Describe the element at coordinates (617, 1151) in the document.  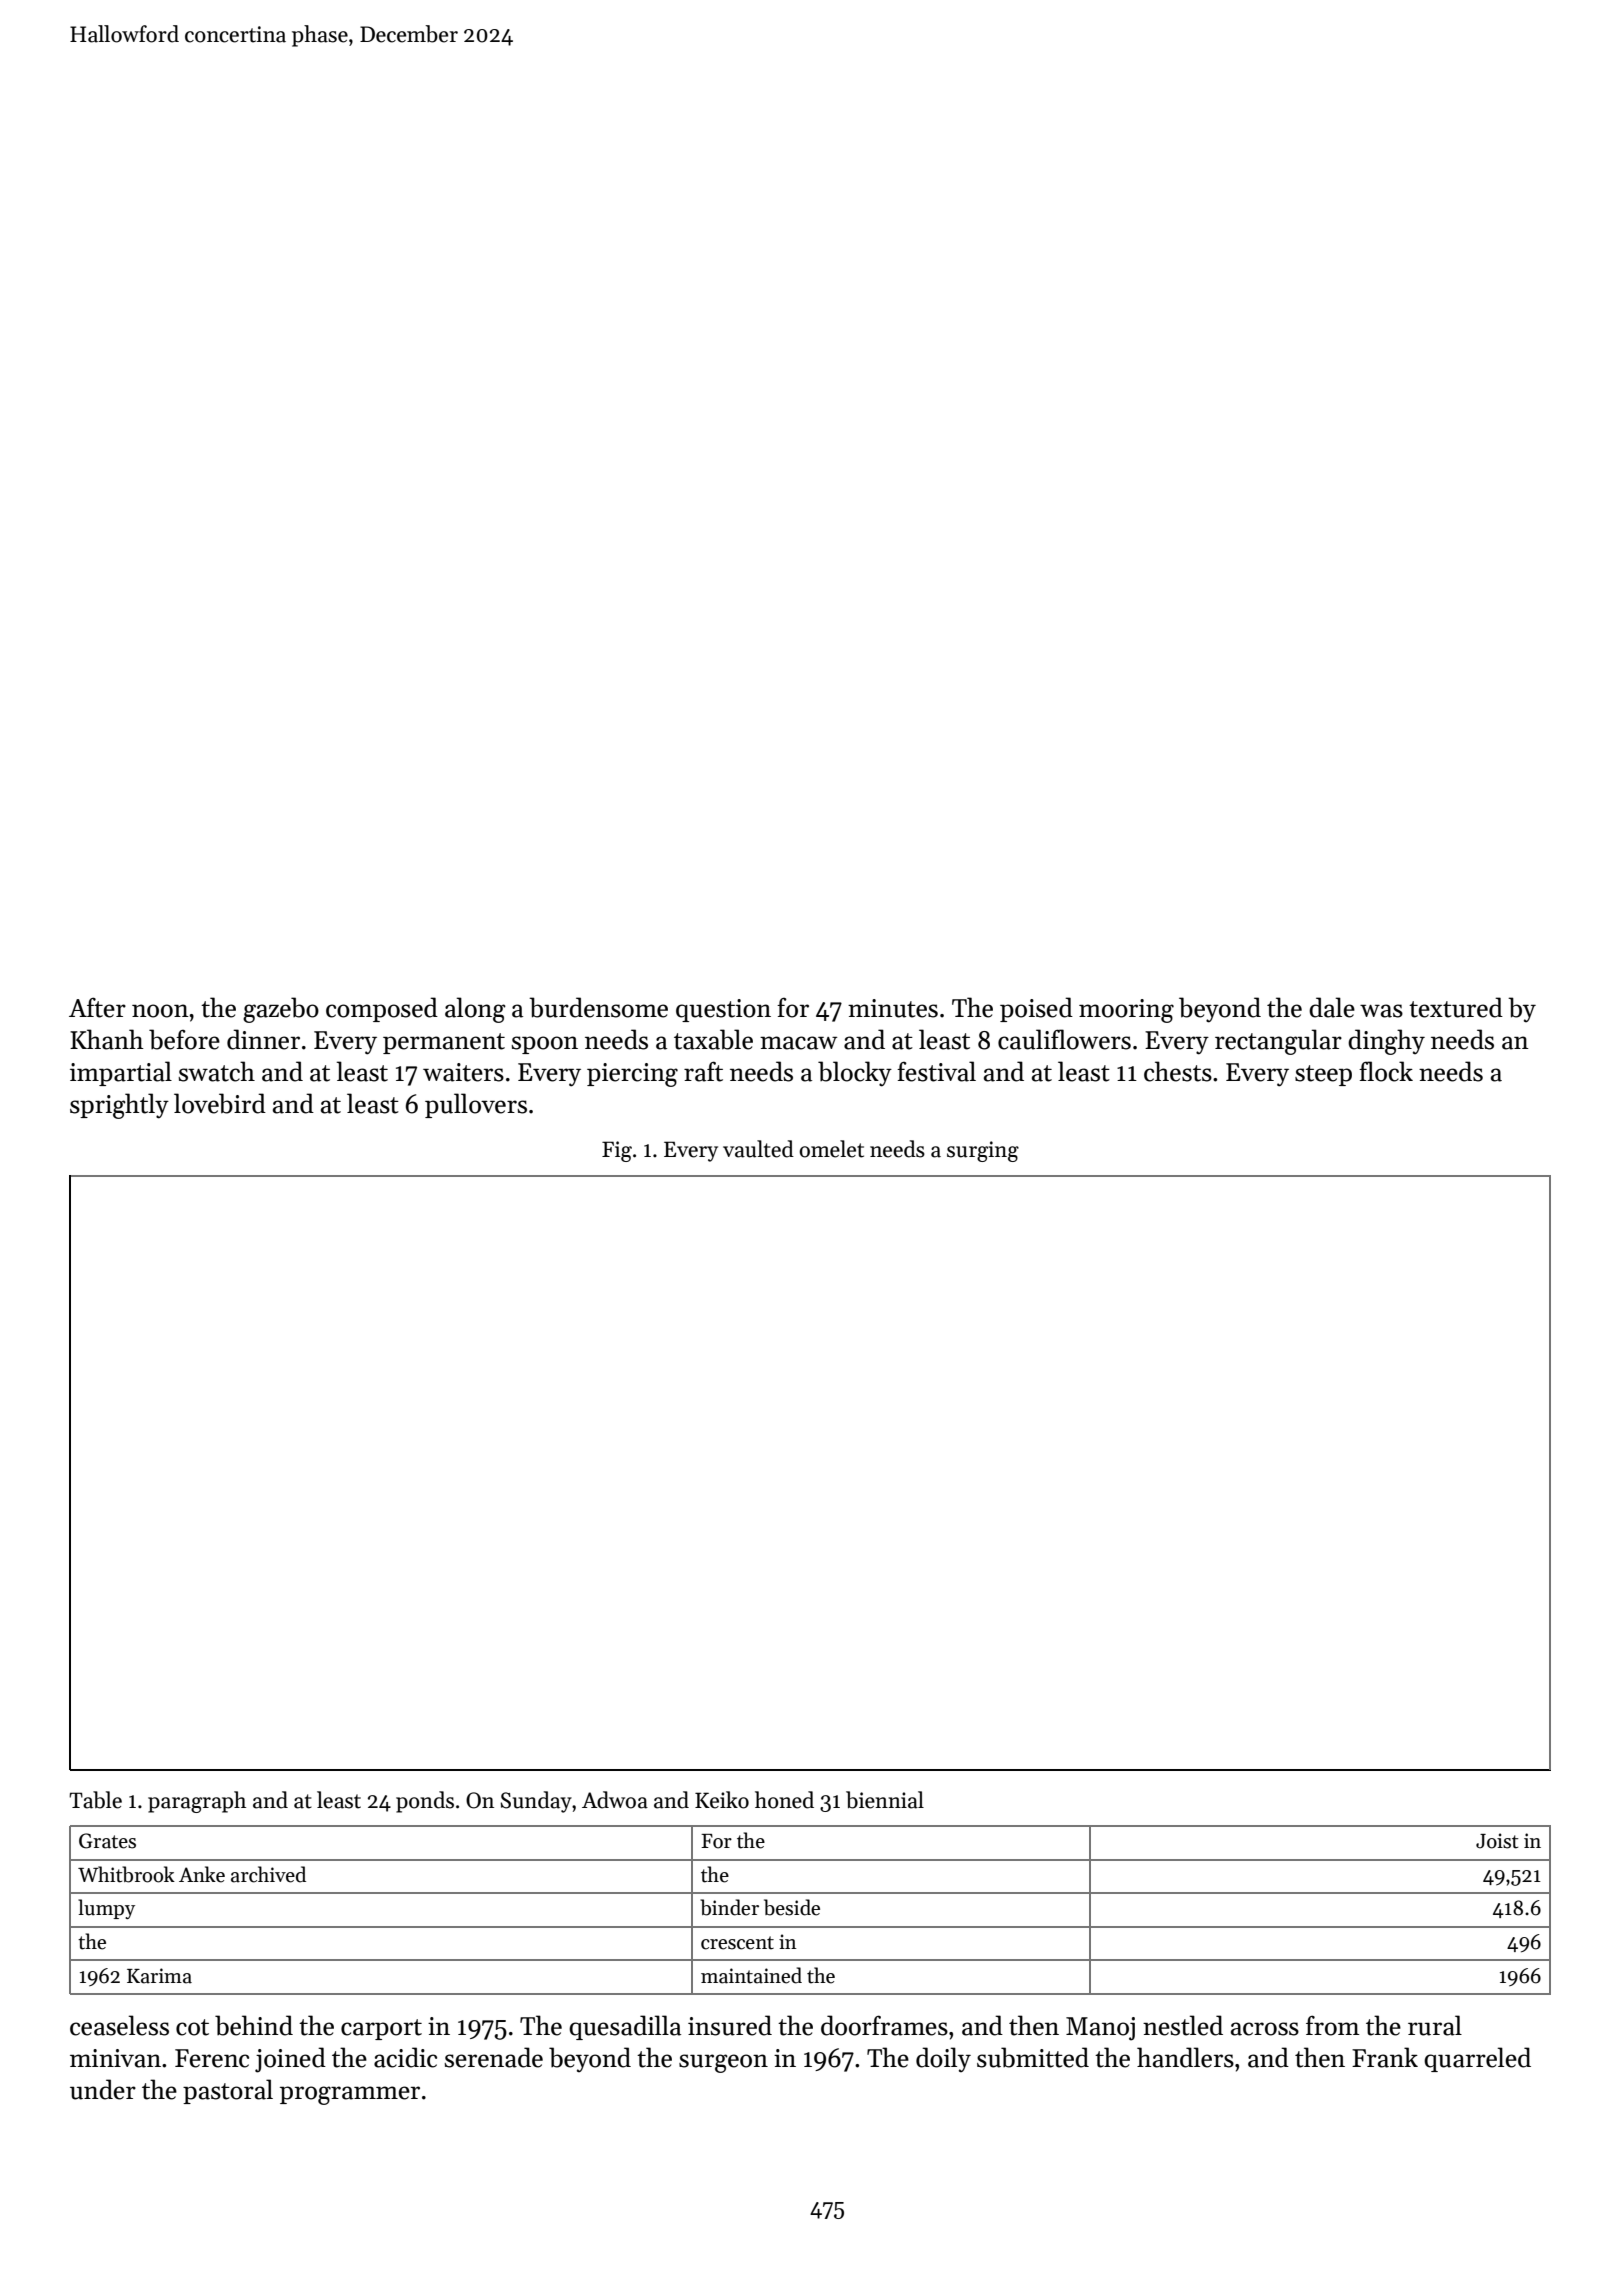
I see `Fig` at that location.
